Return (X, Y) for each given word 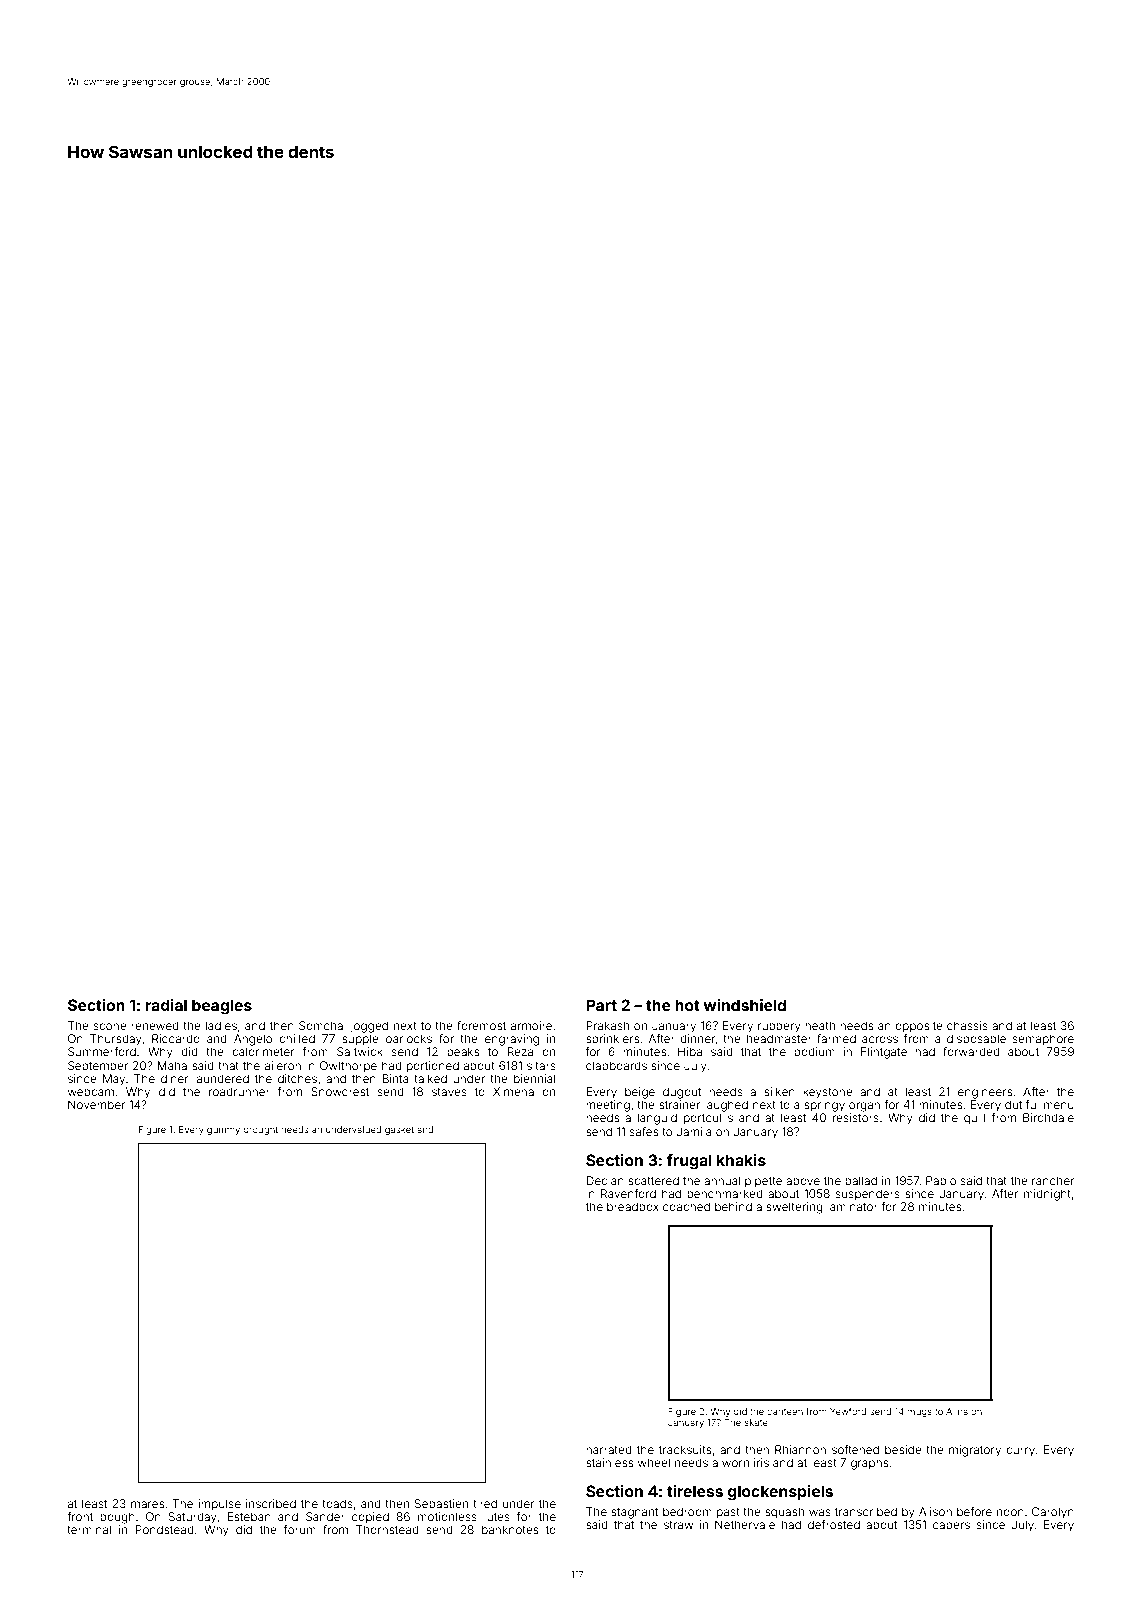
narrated (609, 1449)
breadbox (633, 1206)
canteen (785, 1411)
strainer (679, 1104)
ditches (297, 1078)
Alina (957, 1411)
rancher (1053, 1180)
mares (147, 1504)
